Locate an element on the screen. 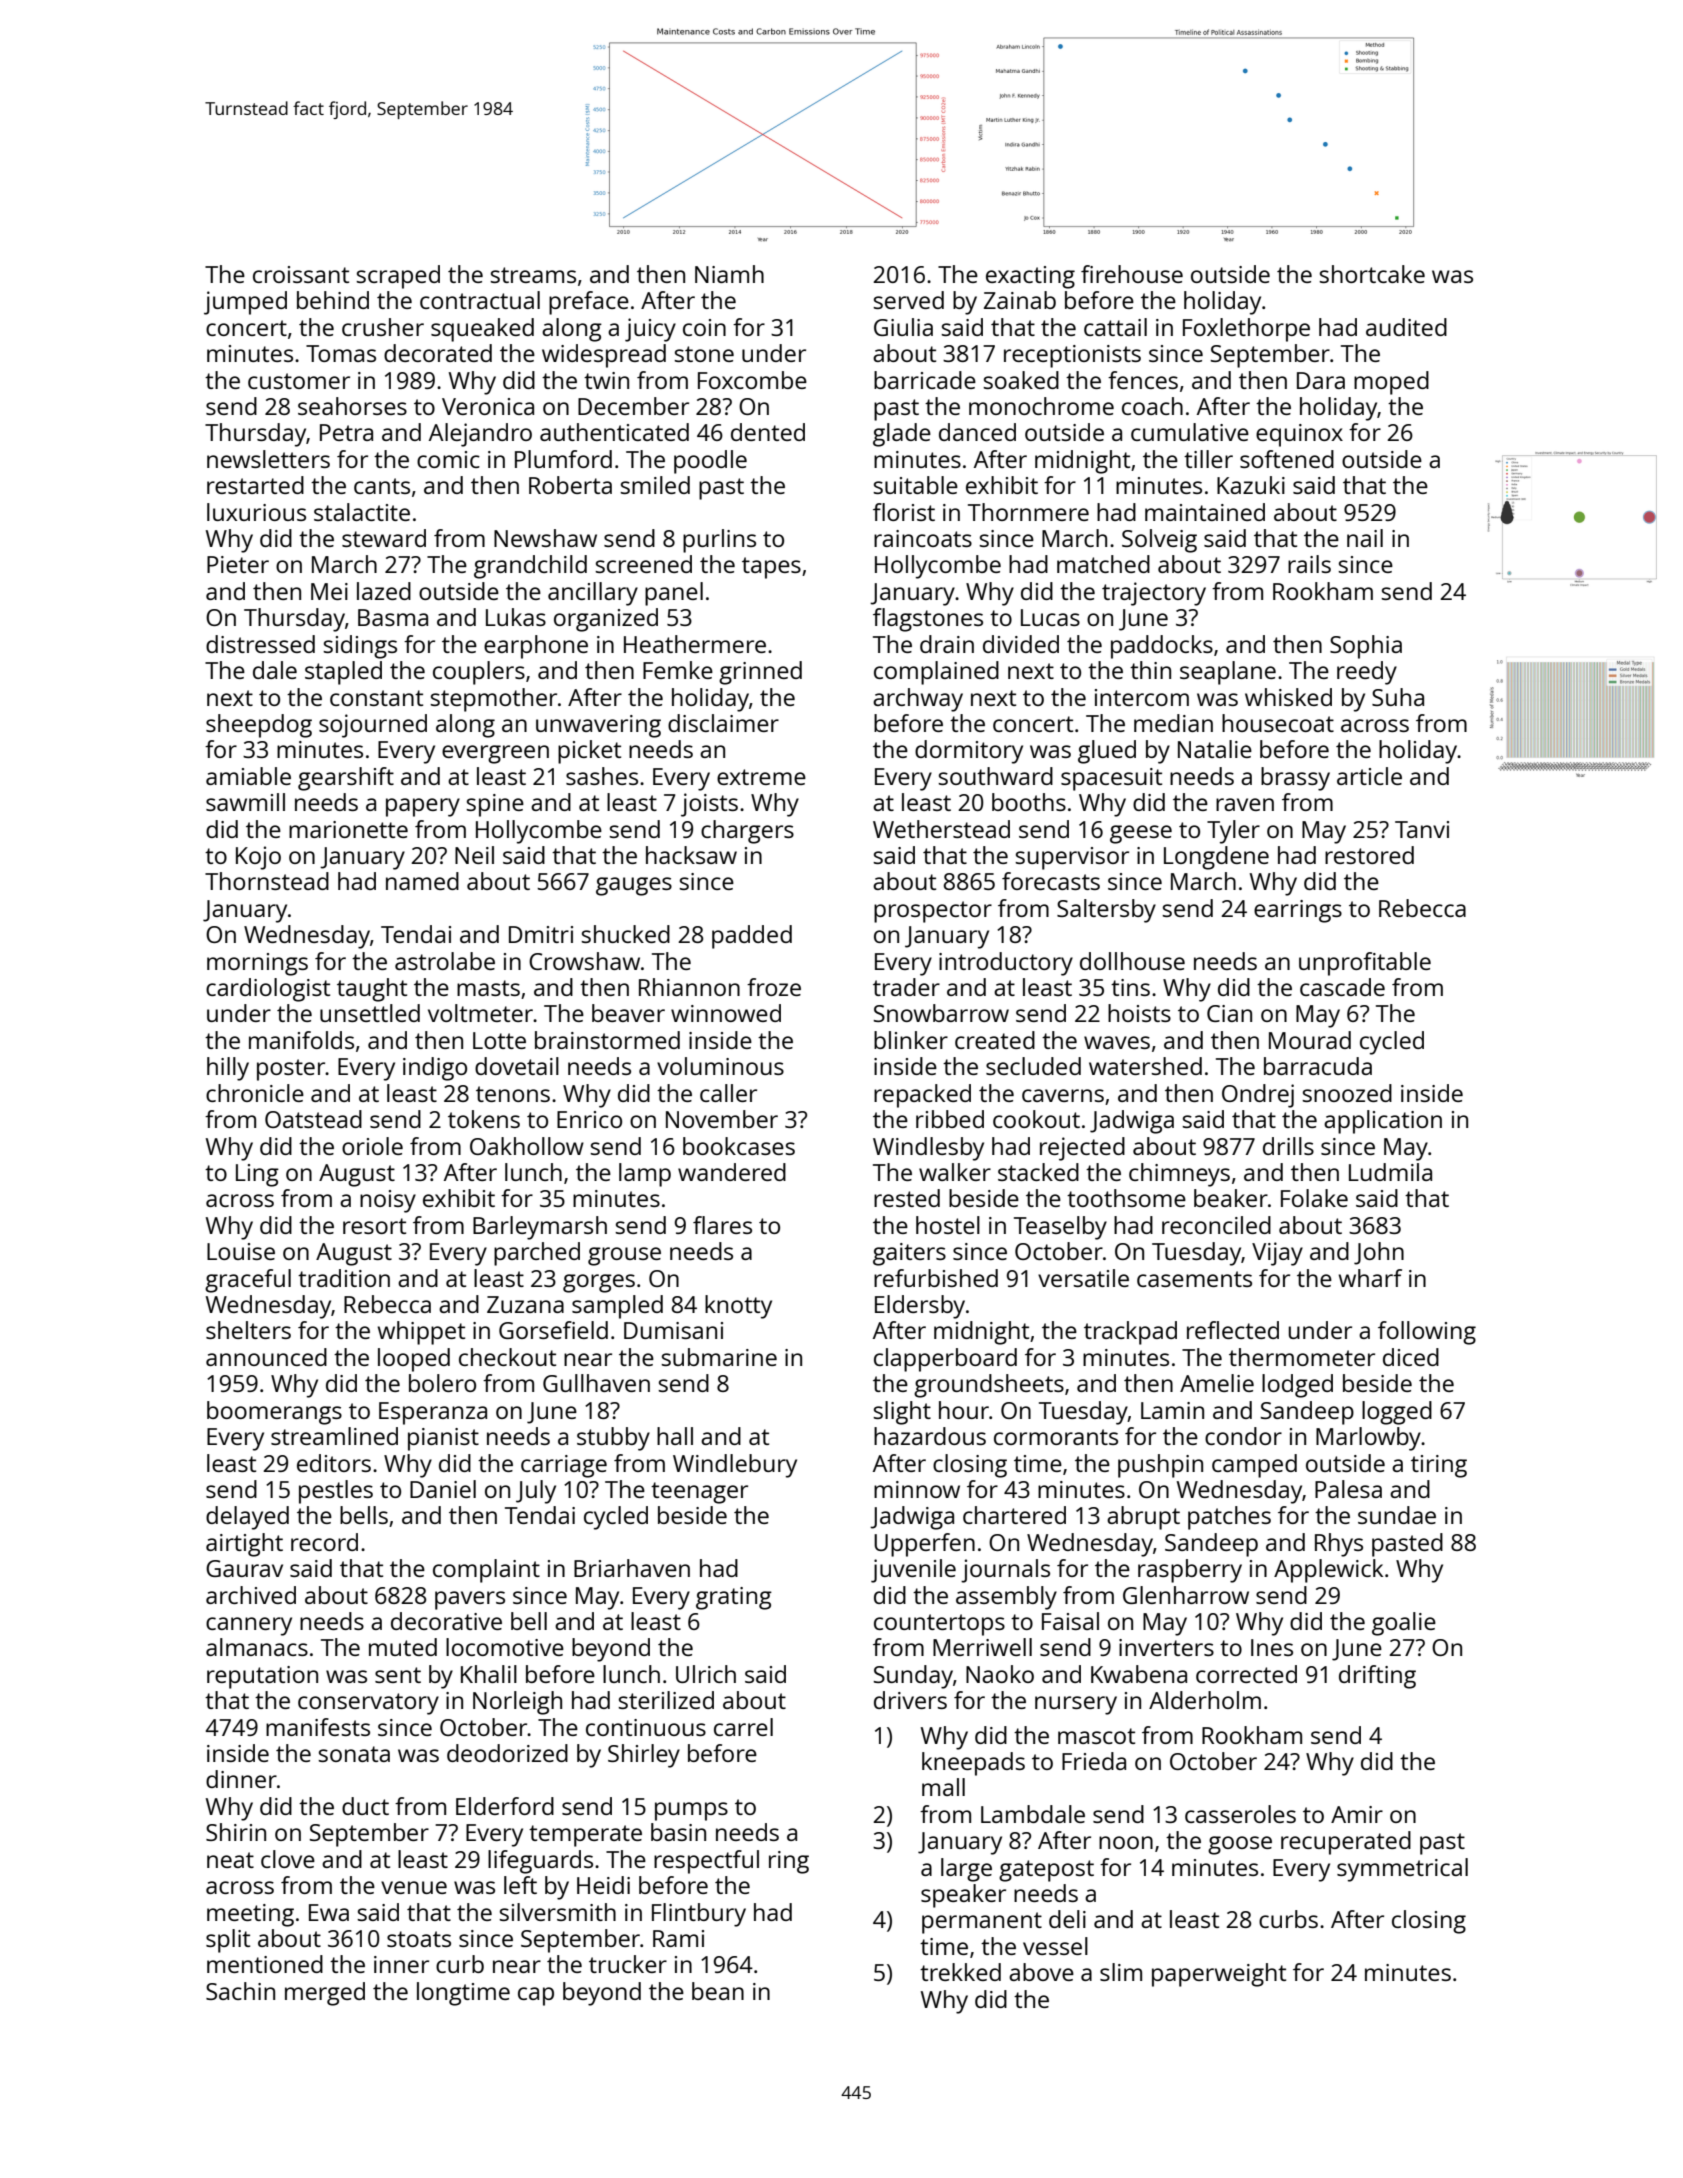  looped is located at coordinates (414, 1360).
